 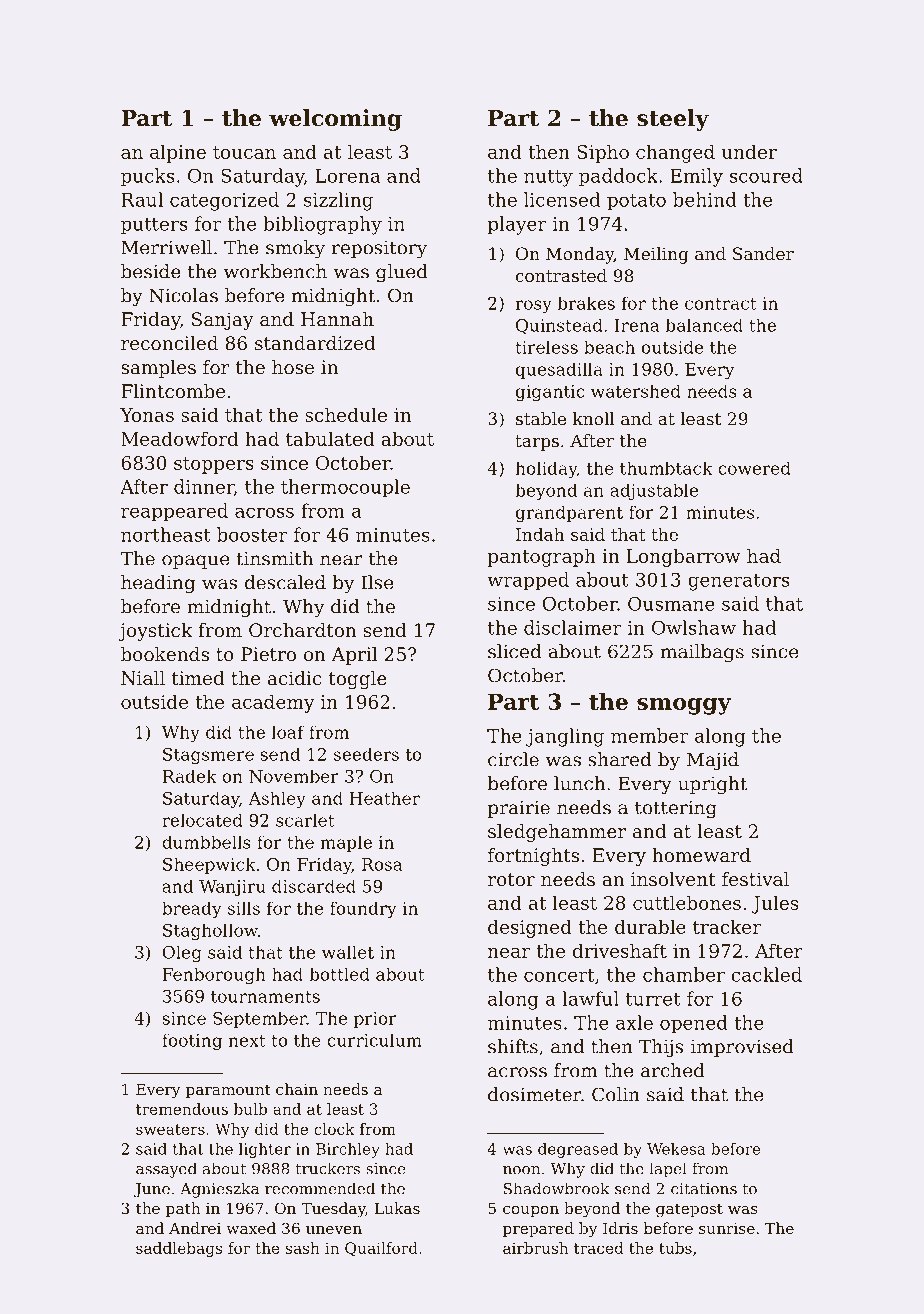 I want to click on mailbags, so click(x=702, y=653).
